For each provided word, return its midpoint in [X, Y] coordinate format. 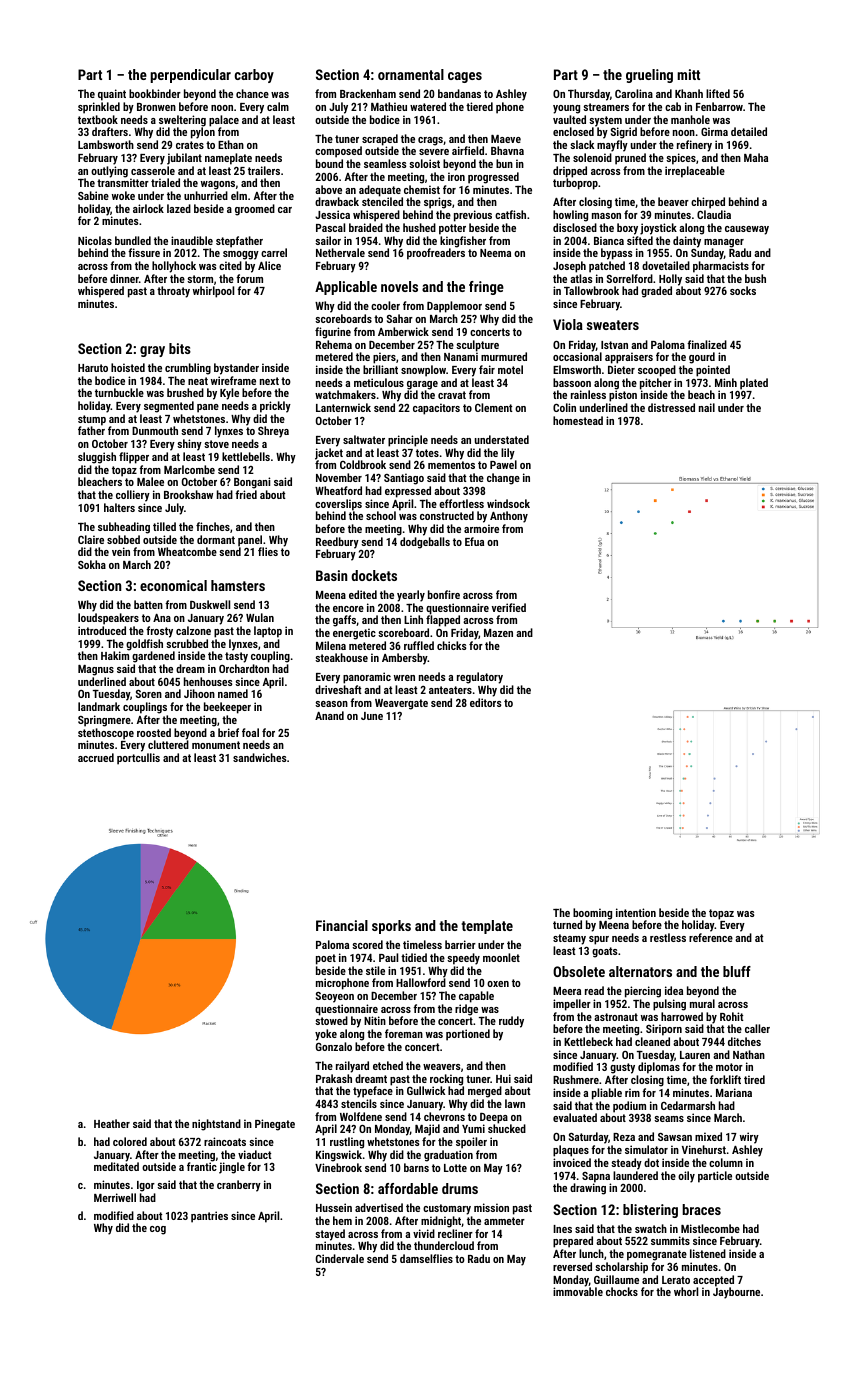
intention [636, 912]
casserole [153, 170]
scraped [379, 140]
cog [158, 1230]
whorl [686, 1291]
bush [755, 278]
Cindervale [340, 1258]
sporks [391, 927]
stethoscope [106, 734]
